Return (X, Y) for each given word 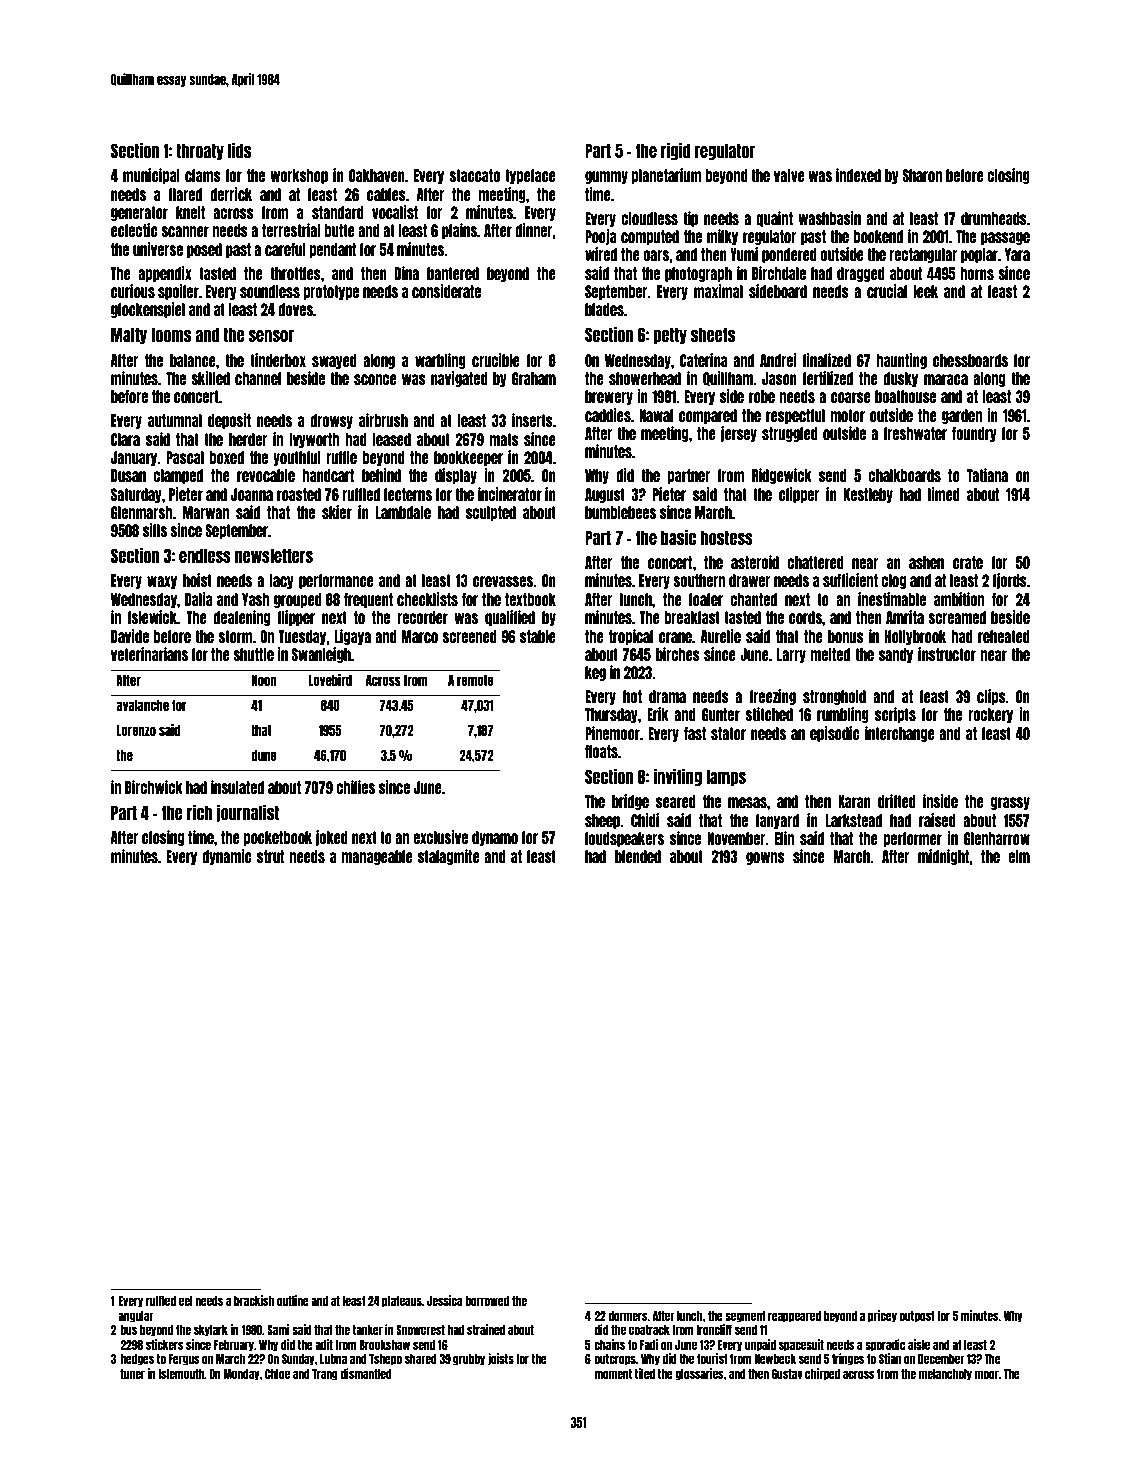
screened (469, 636)
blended (638, 856)
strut (270, 856)
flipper (296, 618)
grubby (469, 1360)
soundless (270, 291)
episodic (835, 734)
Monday (241, 1375)
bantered (453, 273)
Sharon (922, 175)
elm (1019, 856)
